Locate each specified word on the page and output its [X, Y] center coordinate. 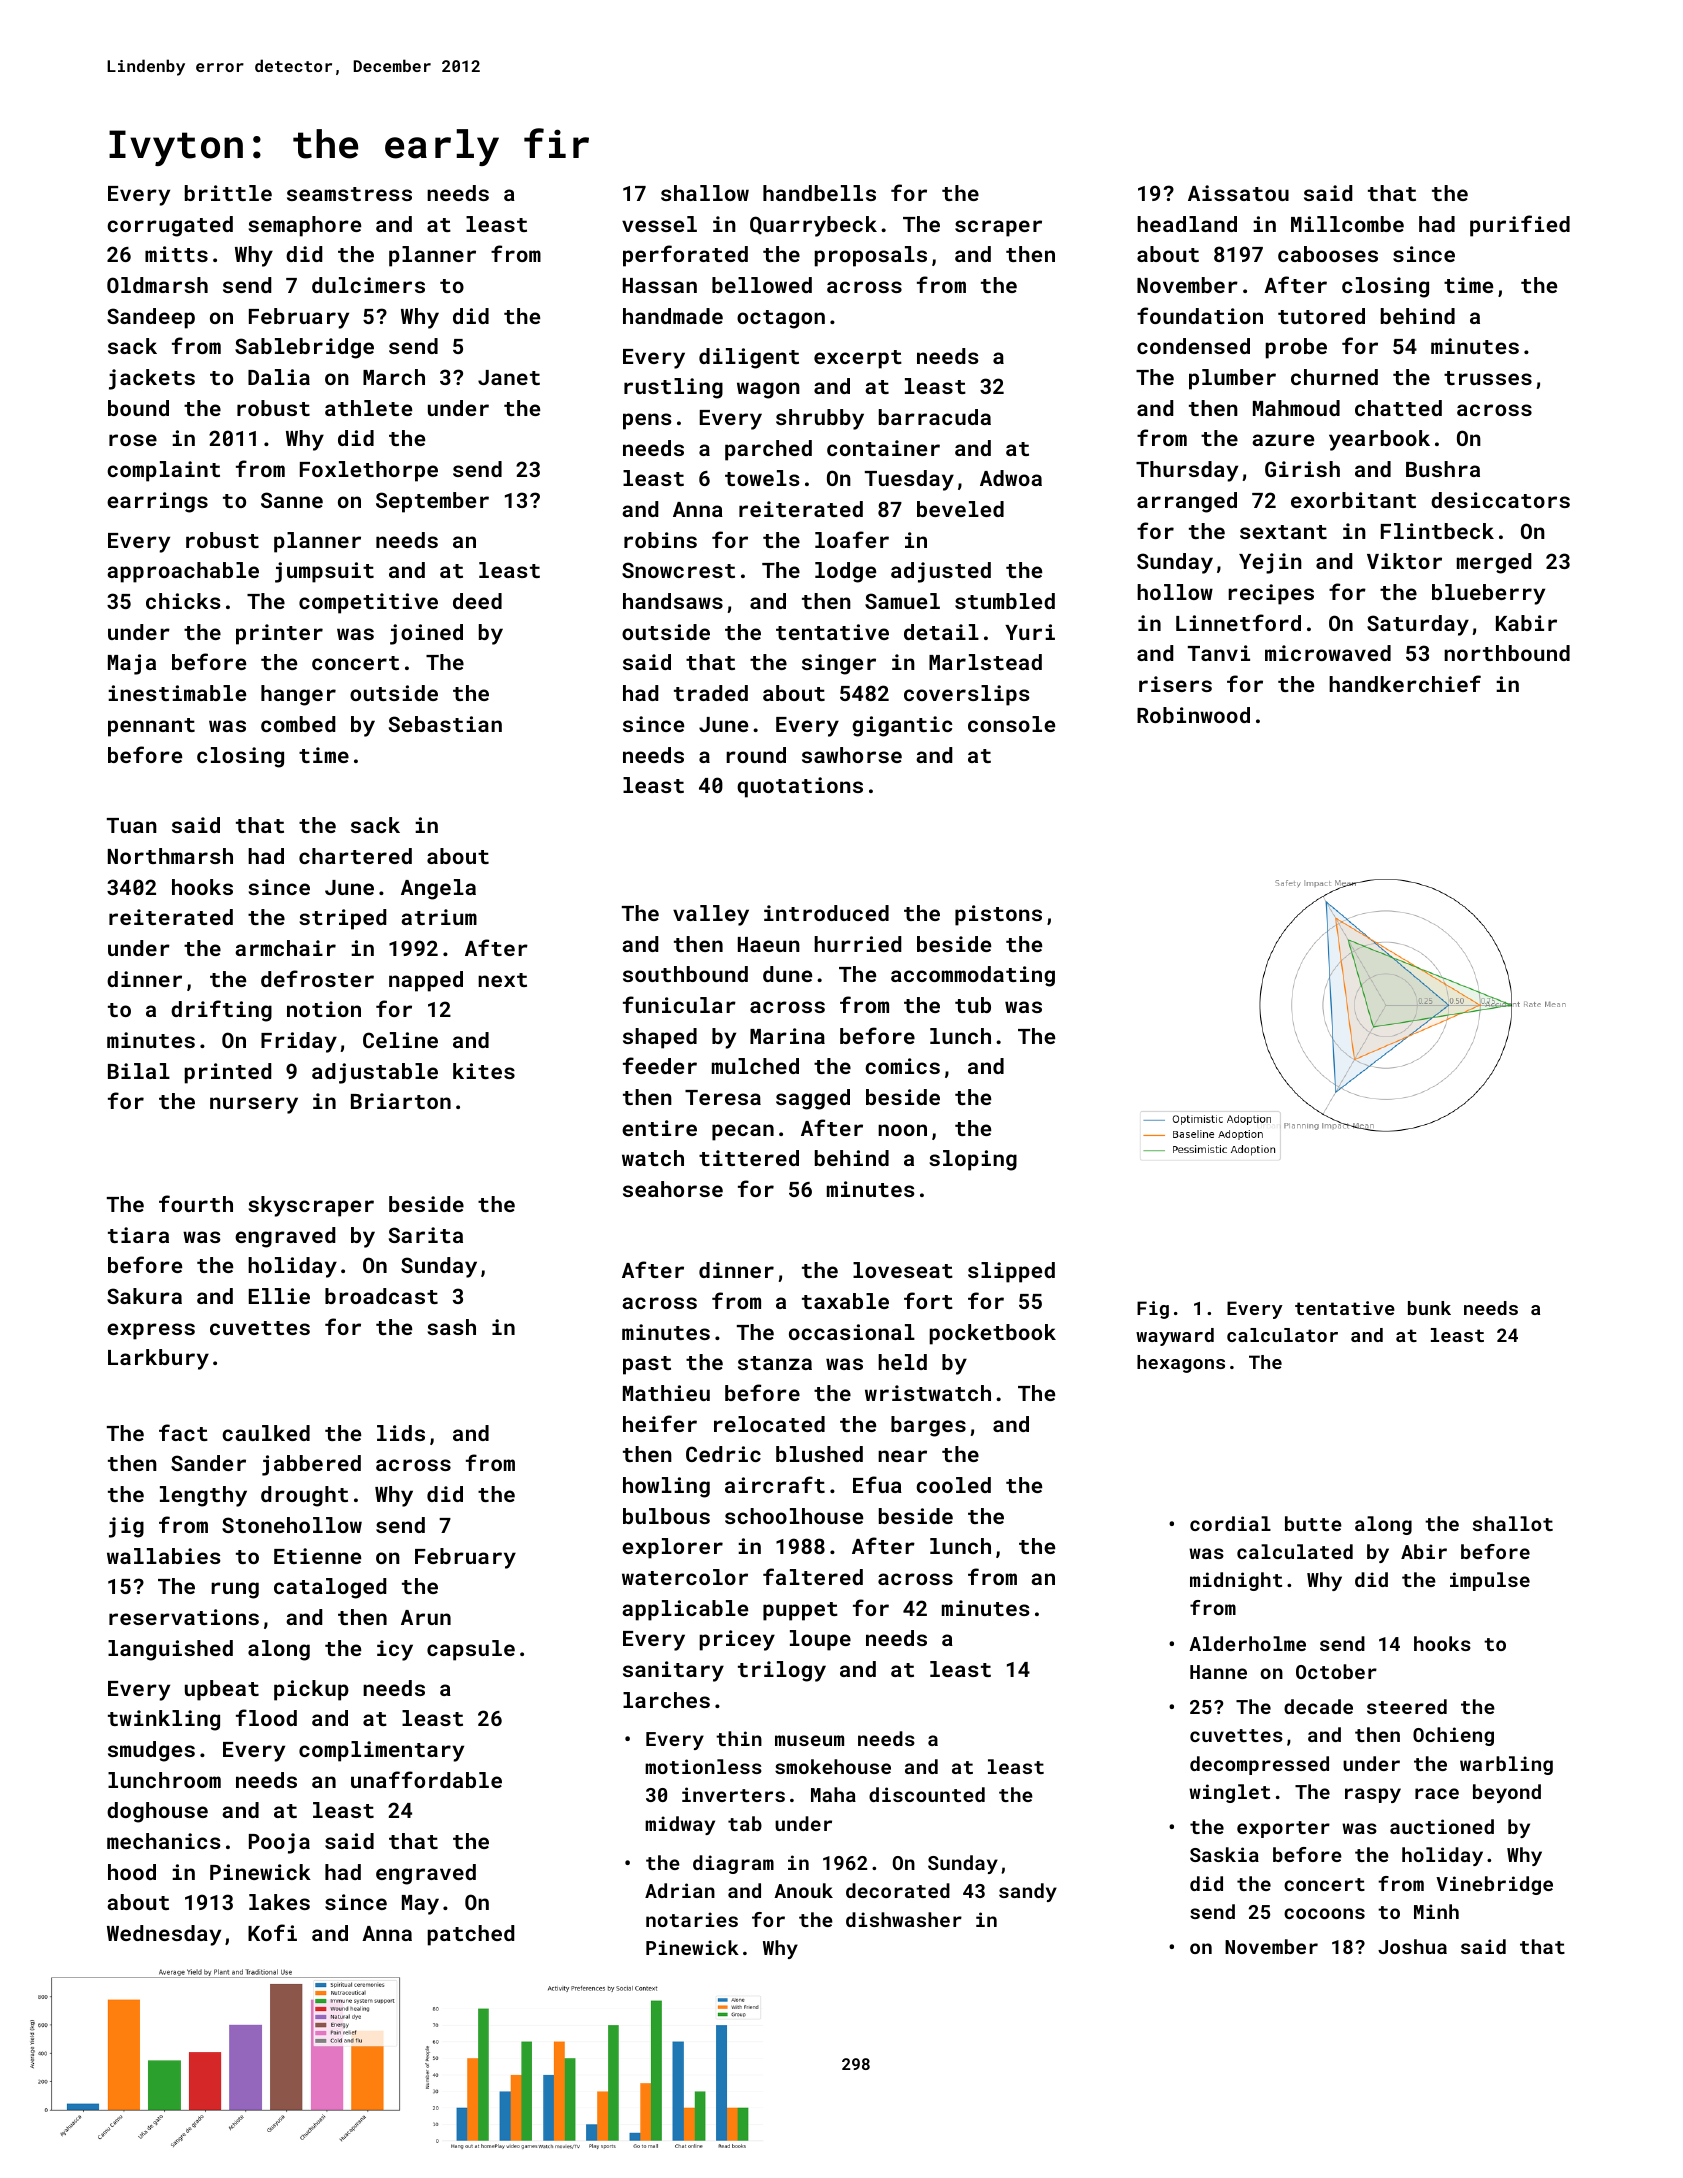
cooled [953, 1485]
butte [1313, 1523]
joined [426, 634]
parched [768, 450]
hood [132, 1872]
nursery [254, 1105]
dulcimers [368, 285]
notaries [692, 1919]
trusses [1488, 378]
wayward [1175, 1337]
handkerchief [1405, 683]
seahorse [673, 1189]
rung [235, 1590]
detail [941, 632]
